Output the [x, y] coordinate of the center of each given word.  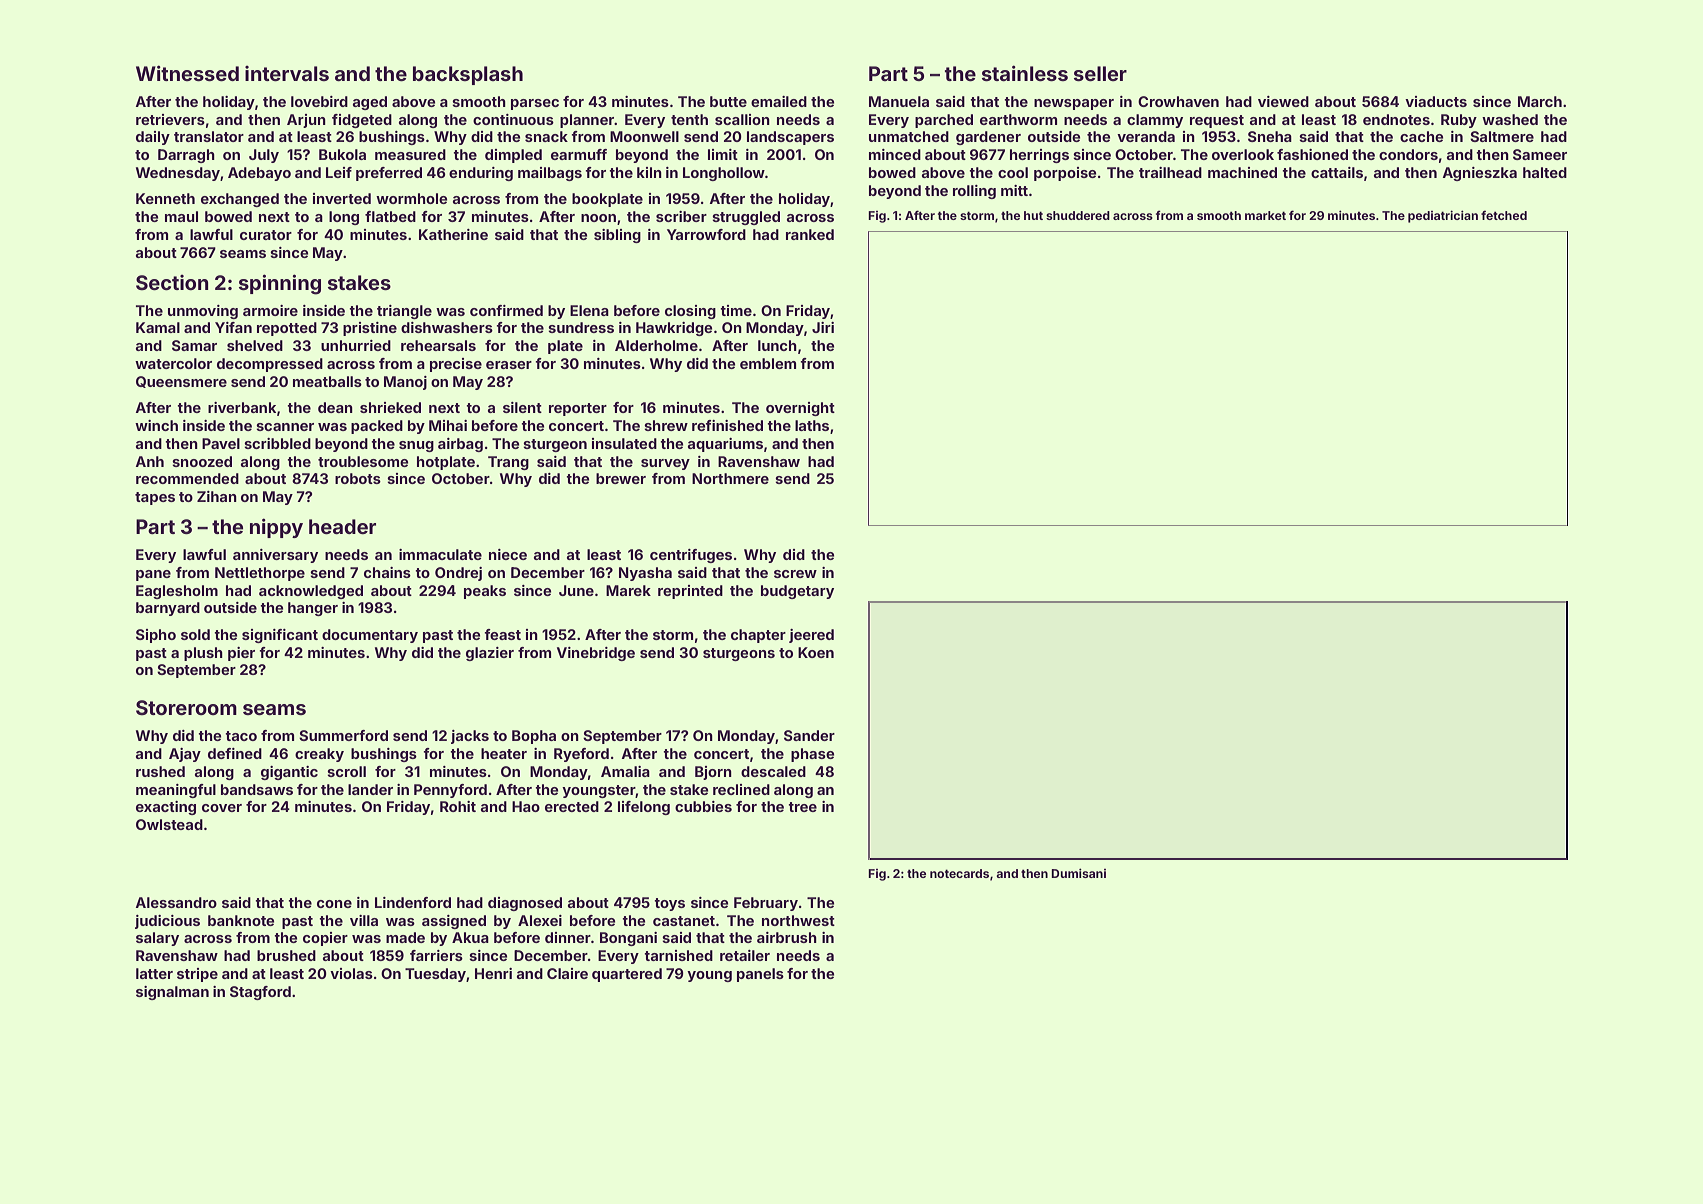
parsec [535, 104]
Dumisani [1078, 873]
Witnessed [187, 73]
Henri [493, 973]
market [1265, 215]
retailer [745, 955]
